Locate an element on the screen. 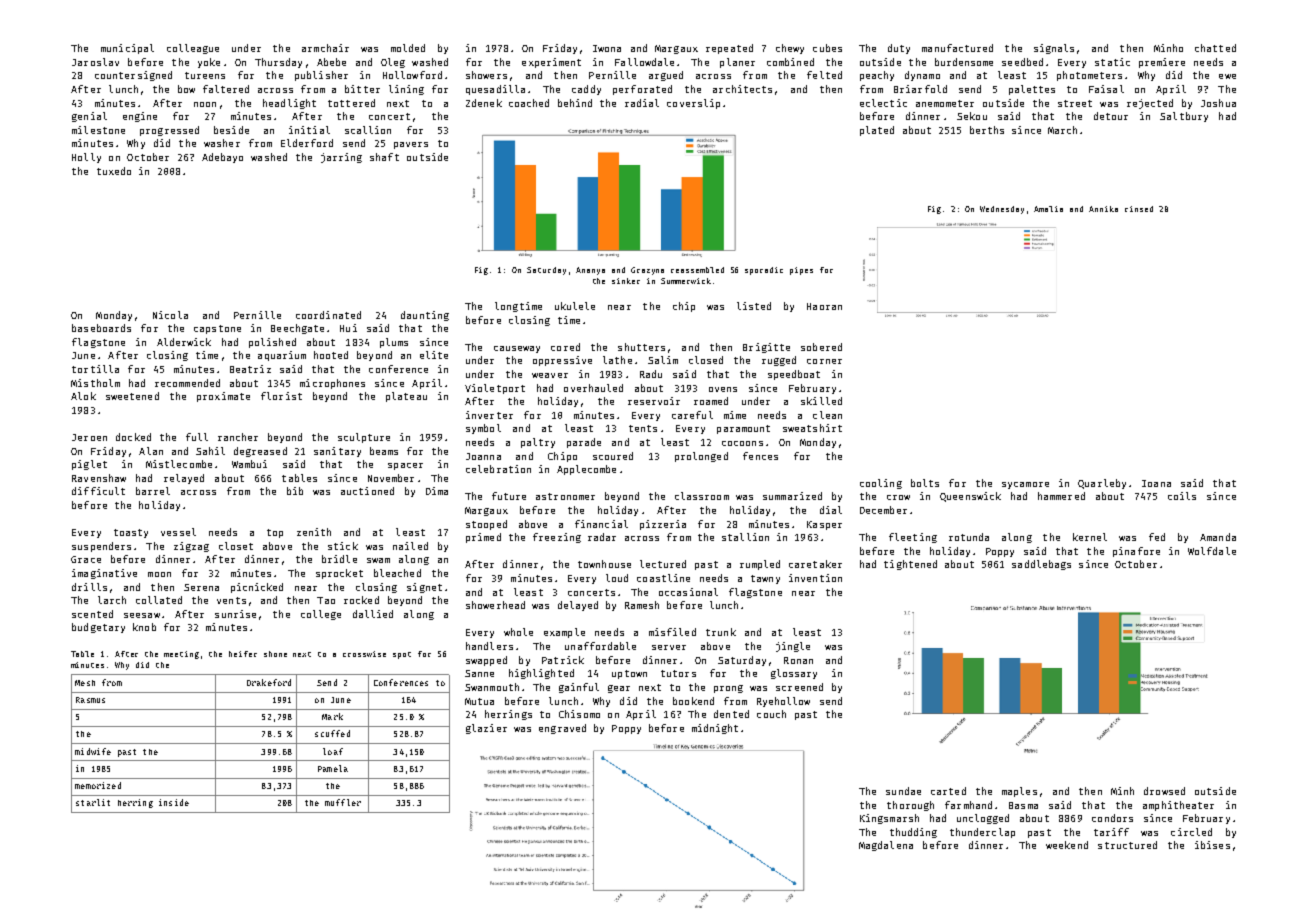 This screenshot has width=1308, height=924. hammered is located at coordinates (1061, 496).
